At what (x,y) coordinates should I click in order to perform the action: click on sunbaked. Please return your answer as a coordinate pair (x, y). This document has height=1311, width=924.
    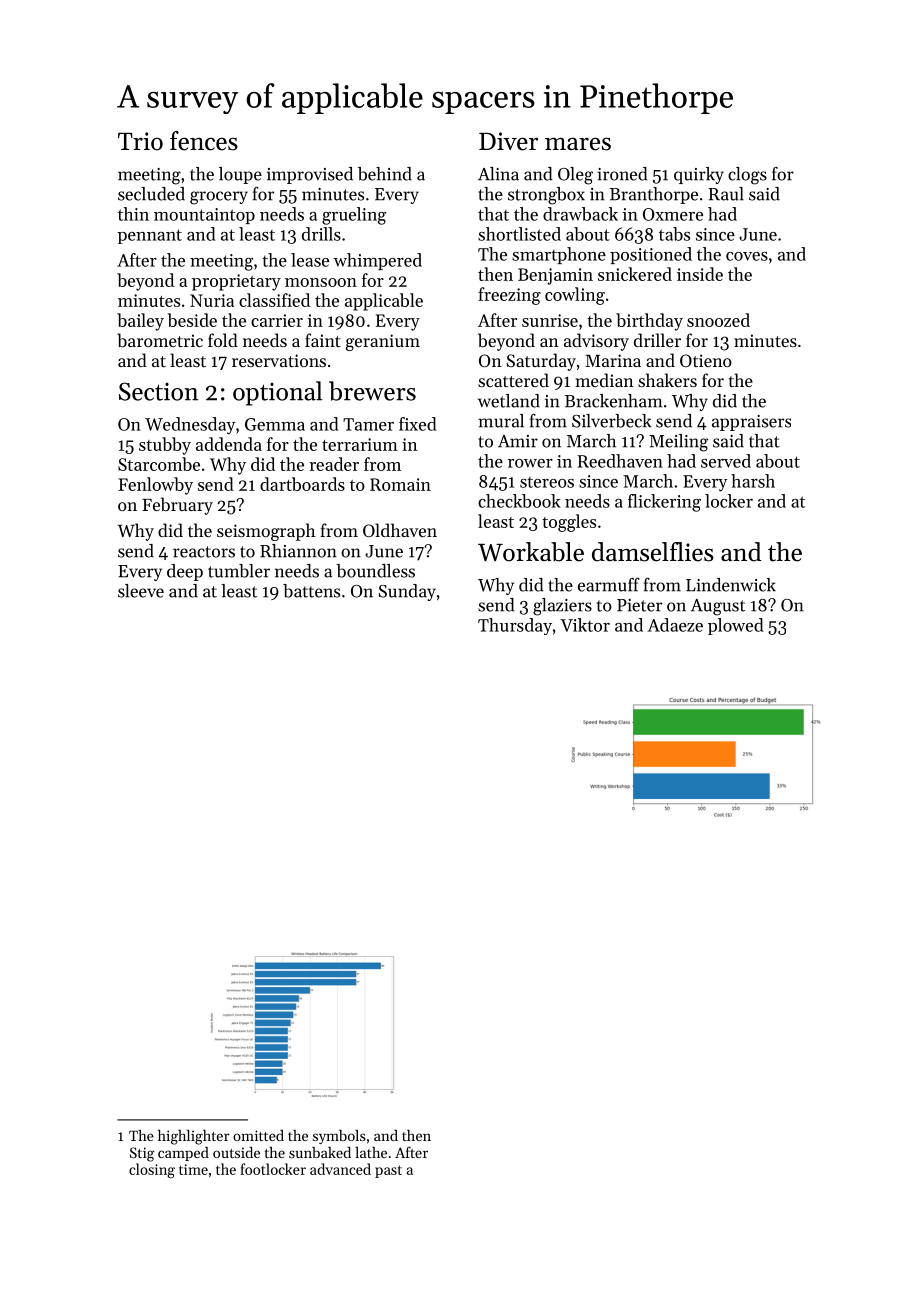
    Looking at the image, I should click on (320, 1152).
